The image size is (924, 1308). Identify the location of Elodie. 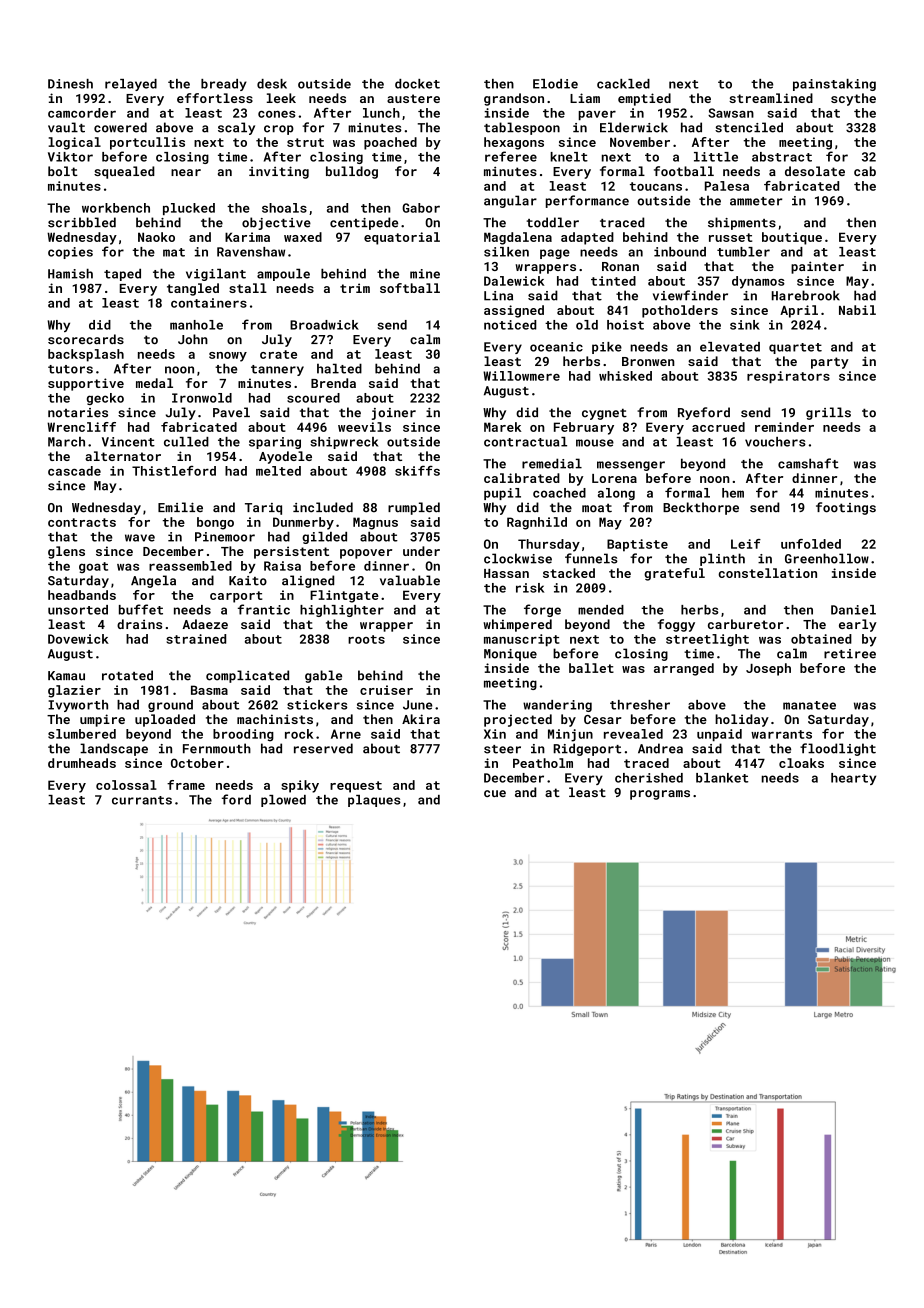
(555, 84).
